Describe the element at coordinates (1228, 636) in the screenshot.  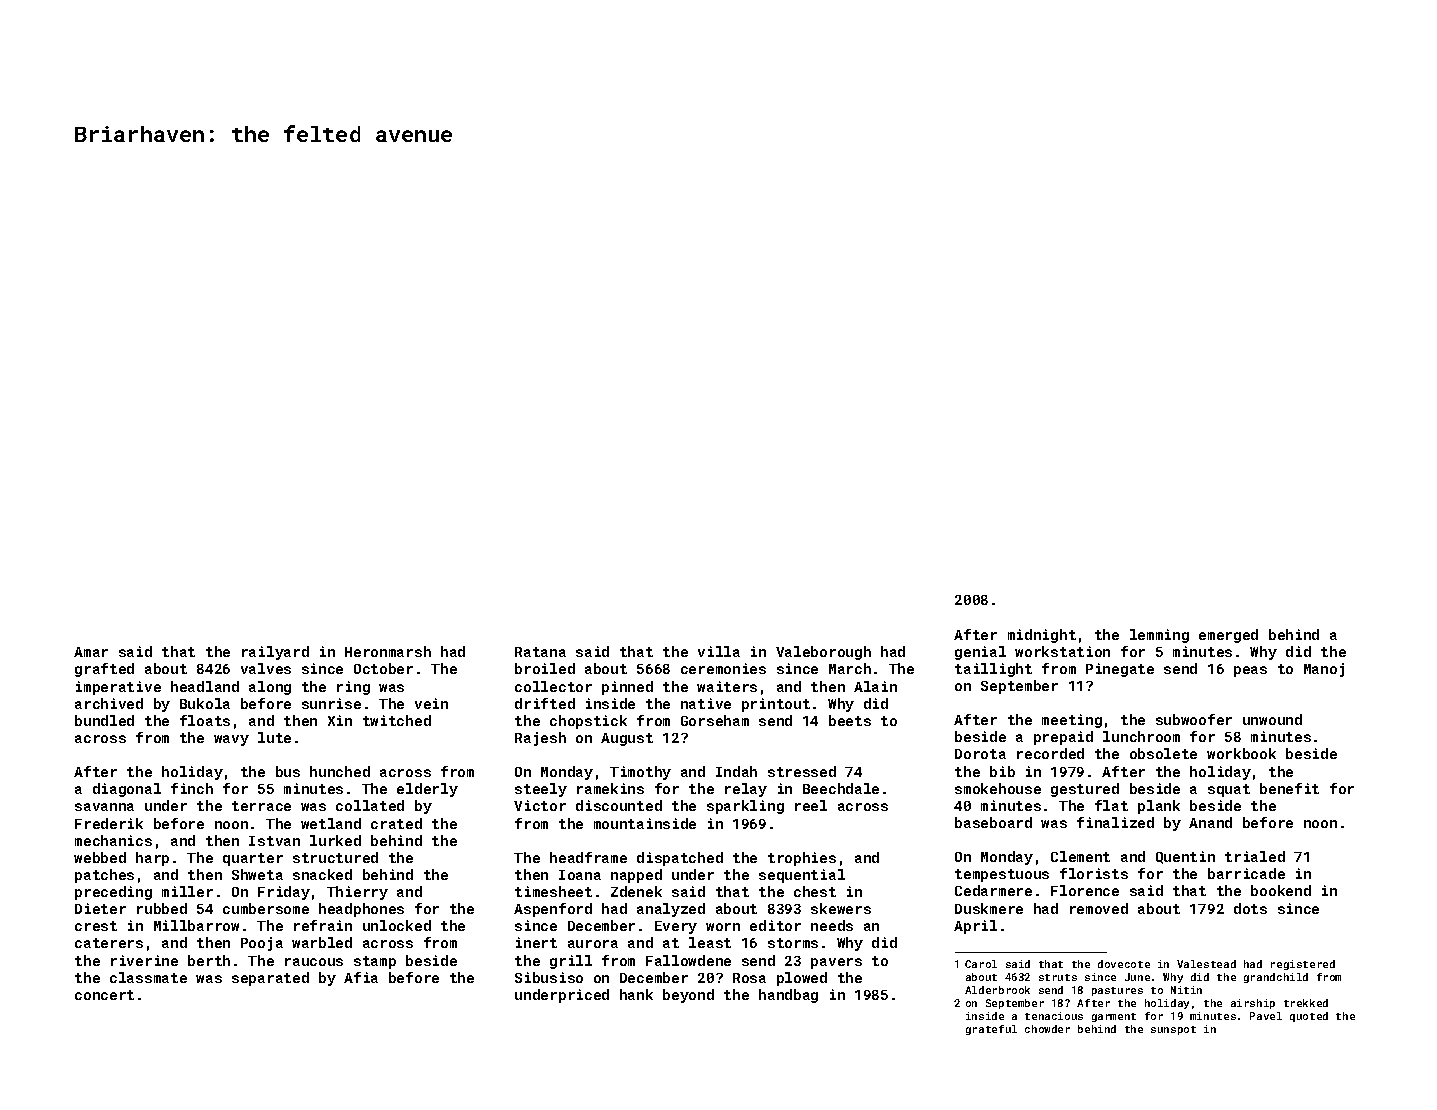
I see `emerged` at that location.
